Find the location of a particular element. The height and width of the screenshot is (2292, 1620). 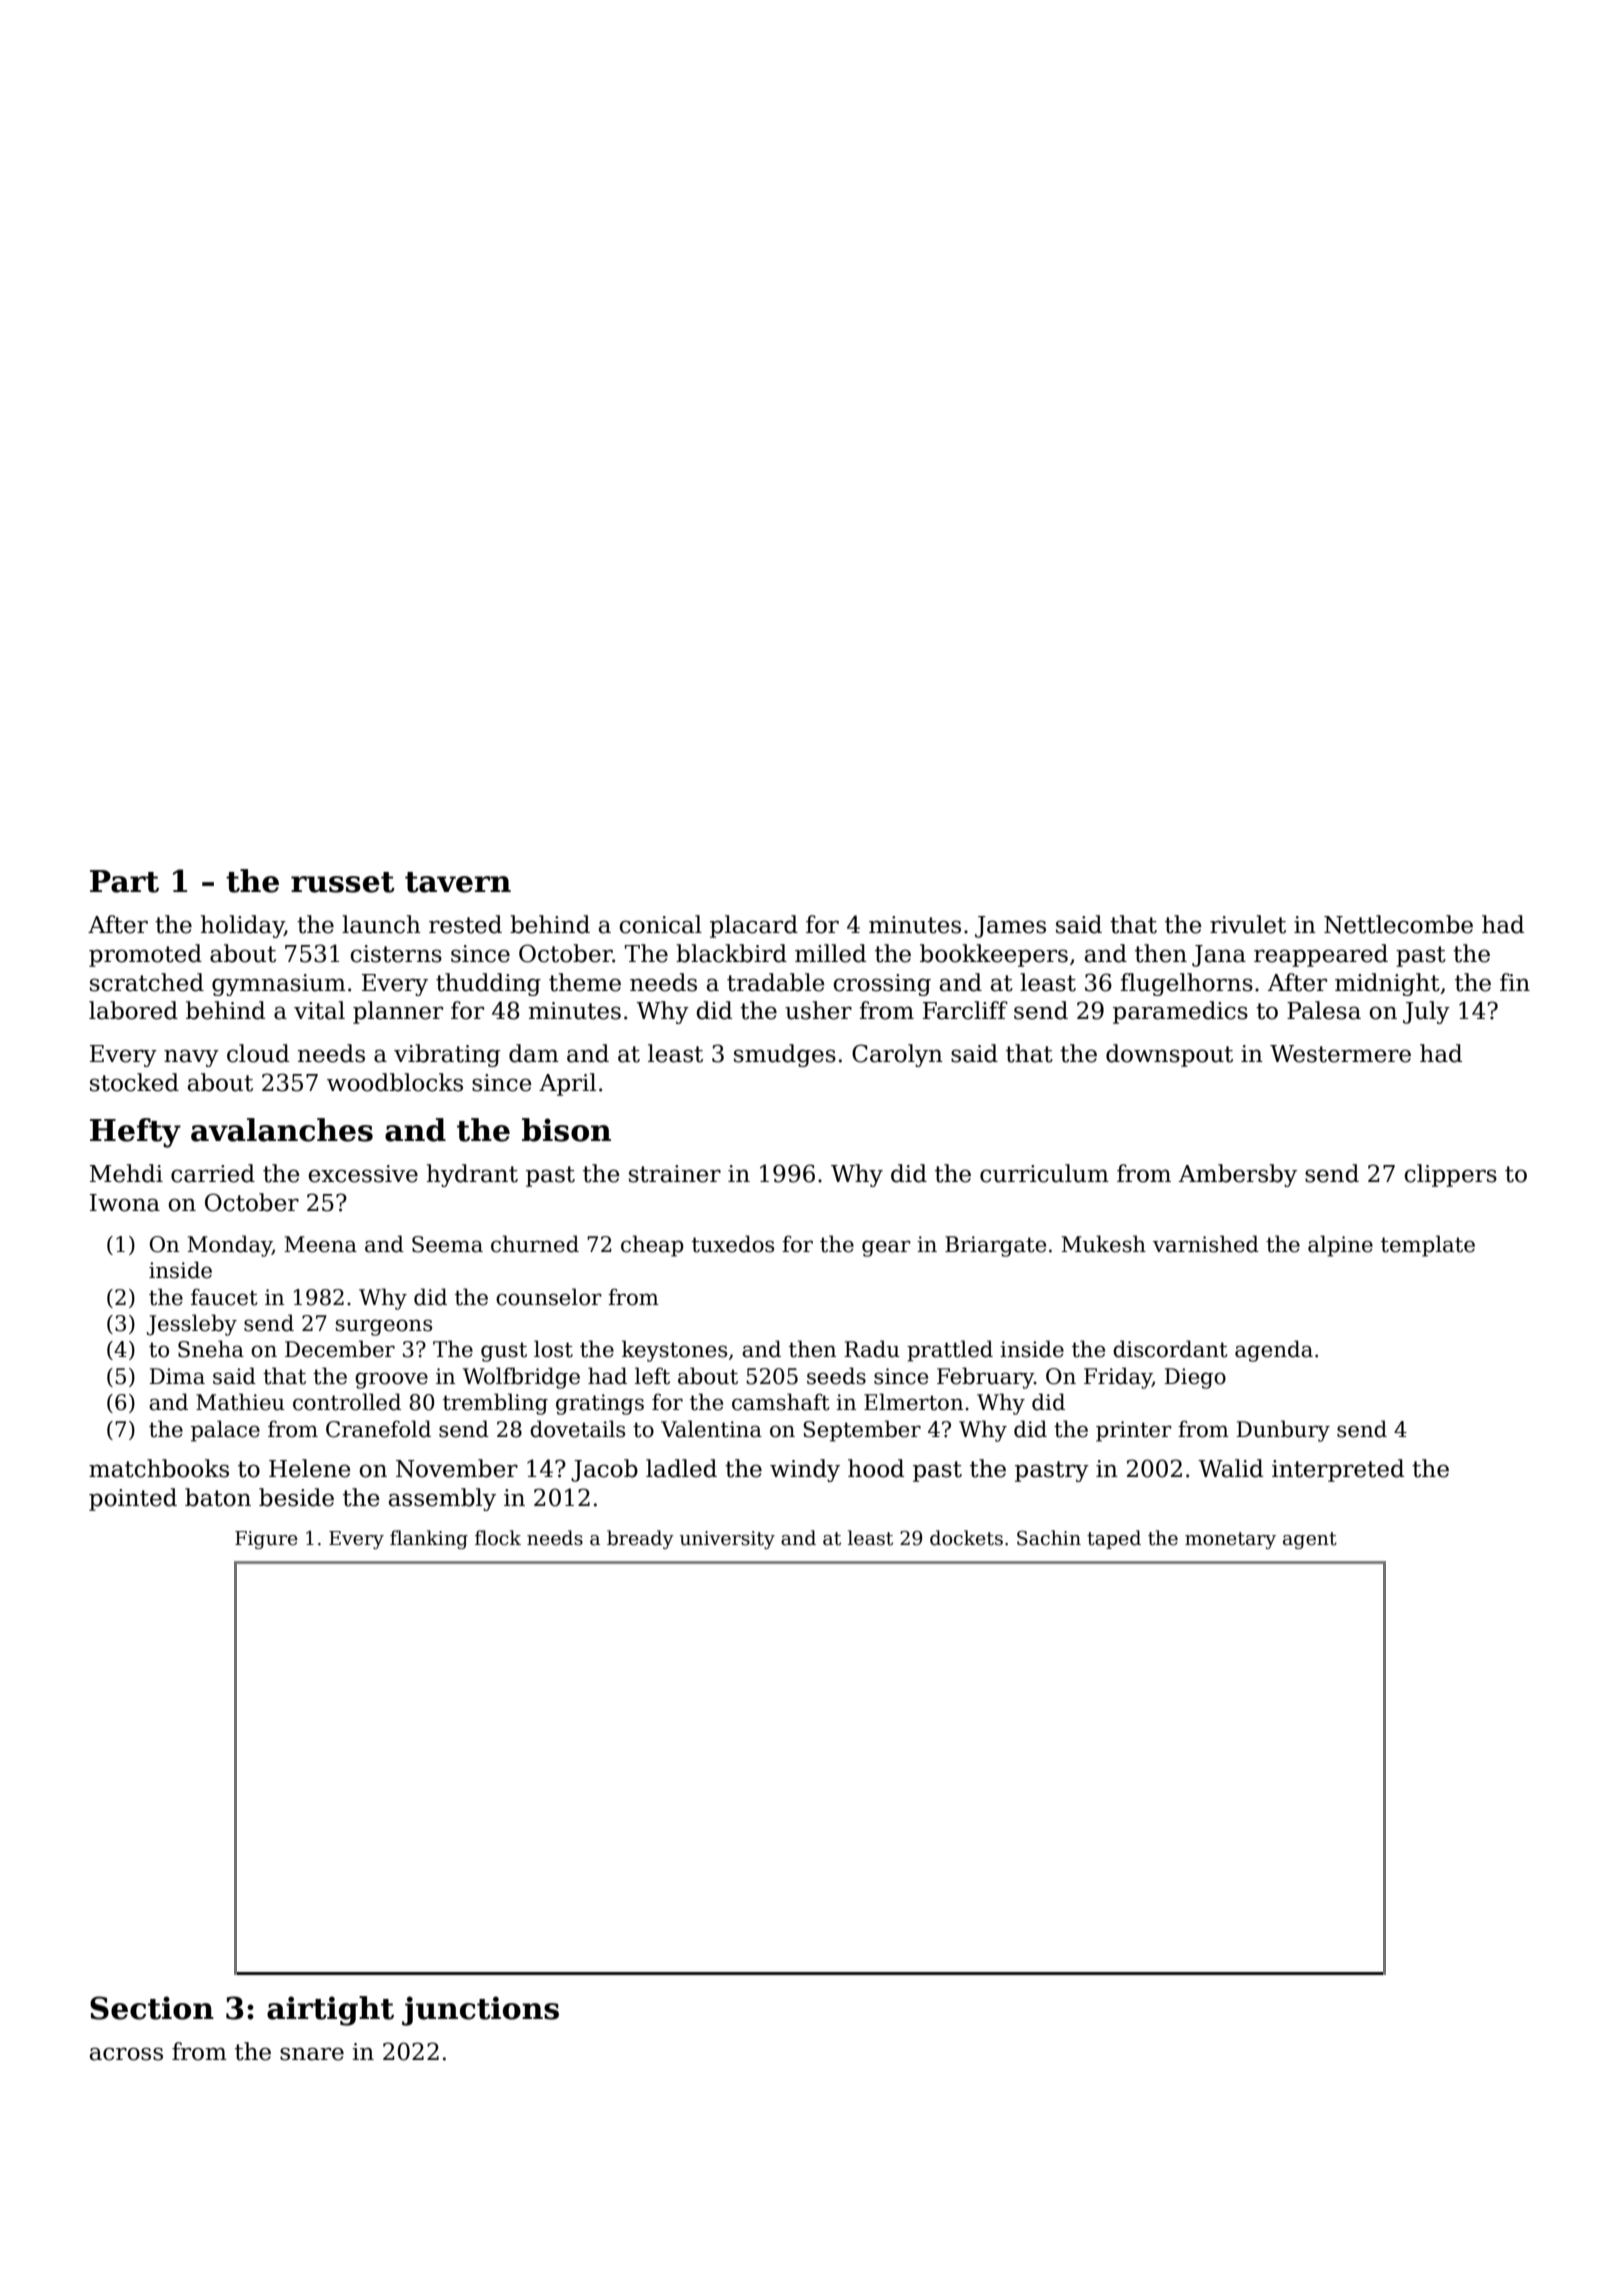

monetary is located at coordinates (1230, 1540).
